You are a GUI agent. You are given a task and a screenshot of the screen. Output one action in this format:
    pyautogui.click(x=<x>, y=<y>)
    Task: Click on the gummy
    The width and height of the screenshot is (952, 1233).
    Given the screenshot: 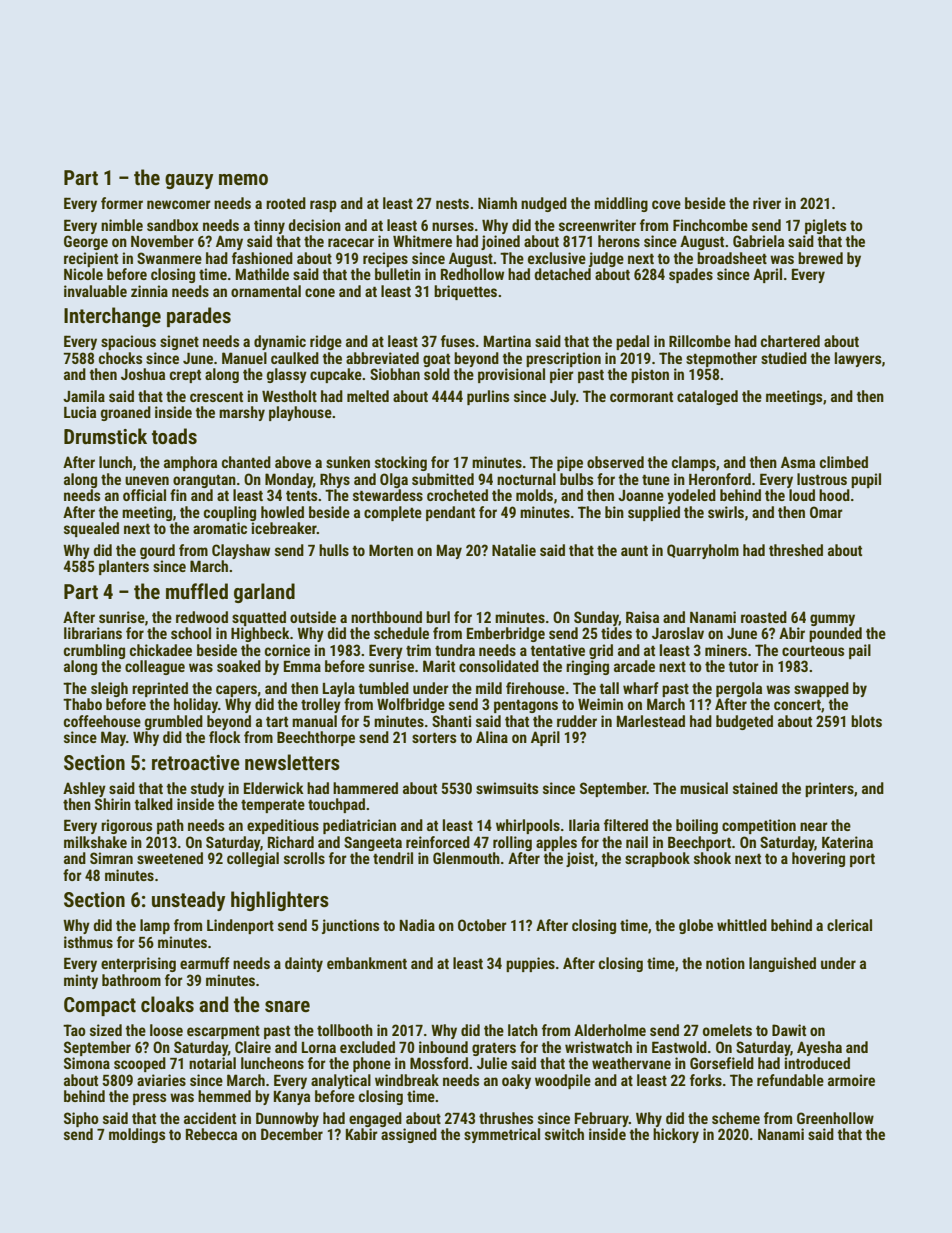 What is the action you would take?
    pyautogui.click(x=832, y=620)
